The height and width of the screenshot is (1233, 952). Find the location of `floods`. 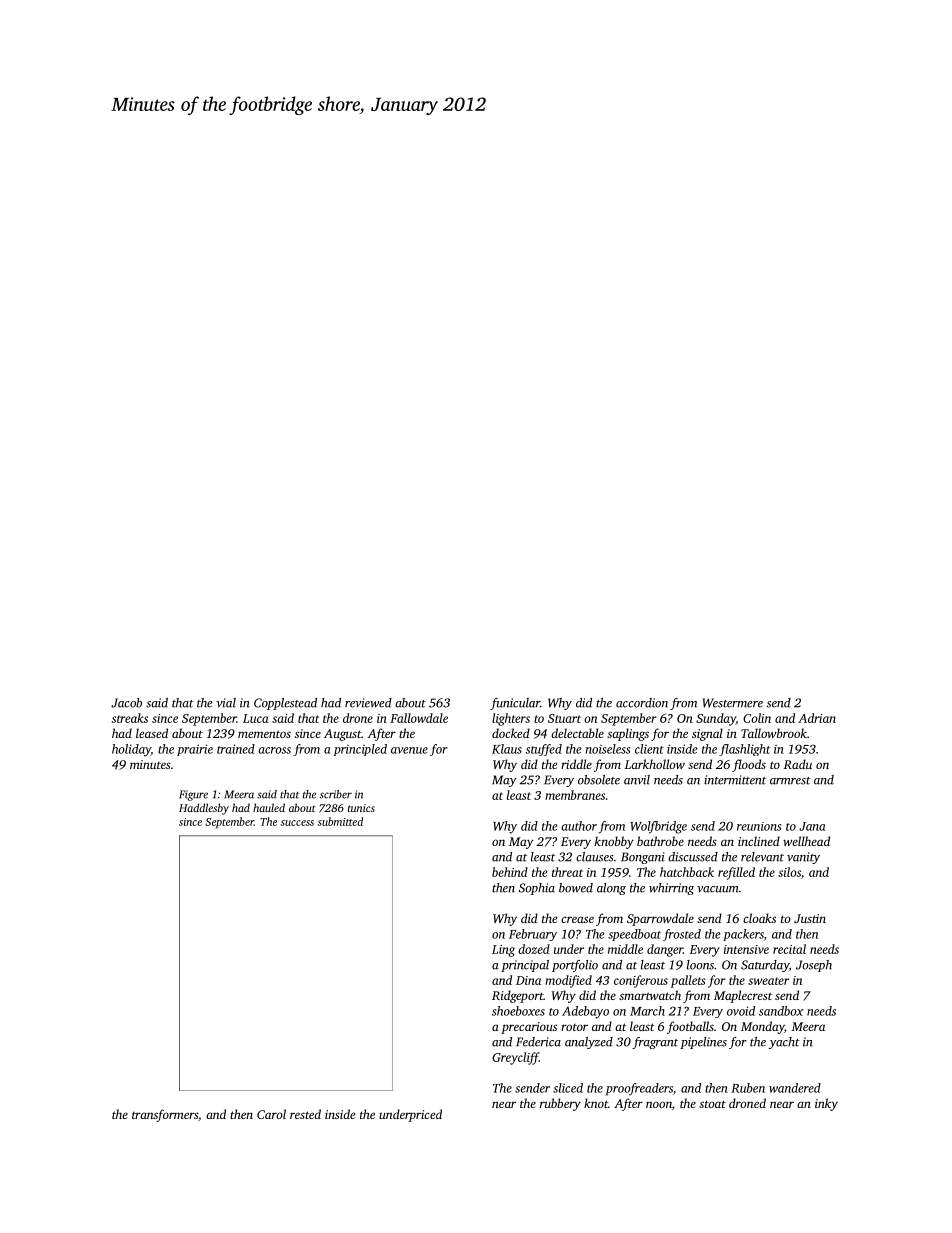

floods is located at coordinates (749, 765).
